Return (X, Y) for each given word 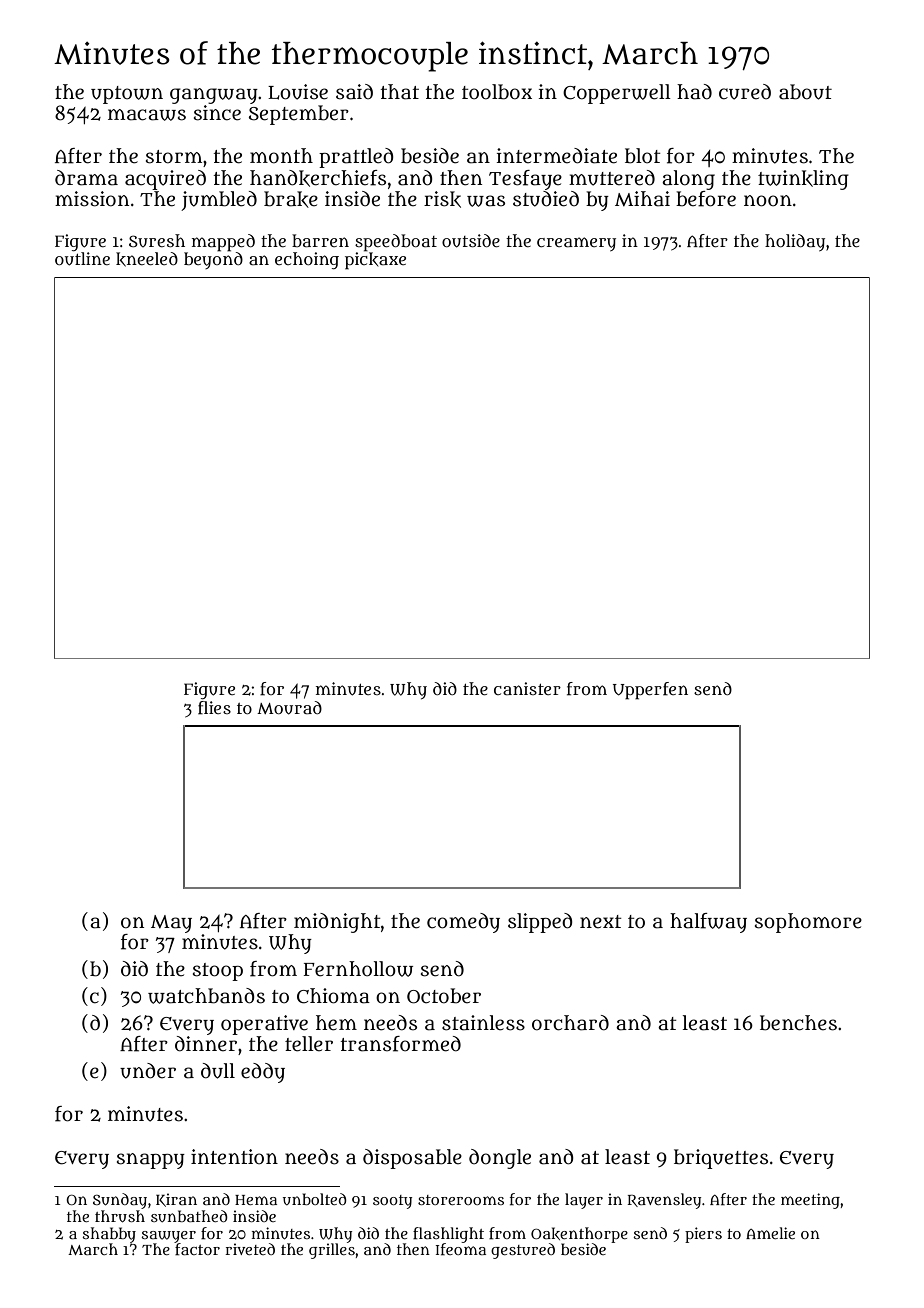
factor (197, 1249)
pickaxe (375, 260)
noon (768, 201)
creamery (576, 244)
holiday (795, 242)
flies (214, 708)
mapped (223, 242)
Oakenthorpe (579, 1235)
